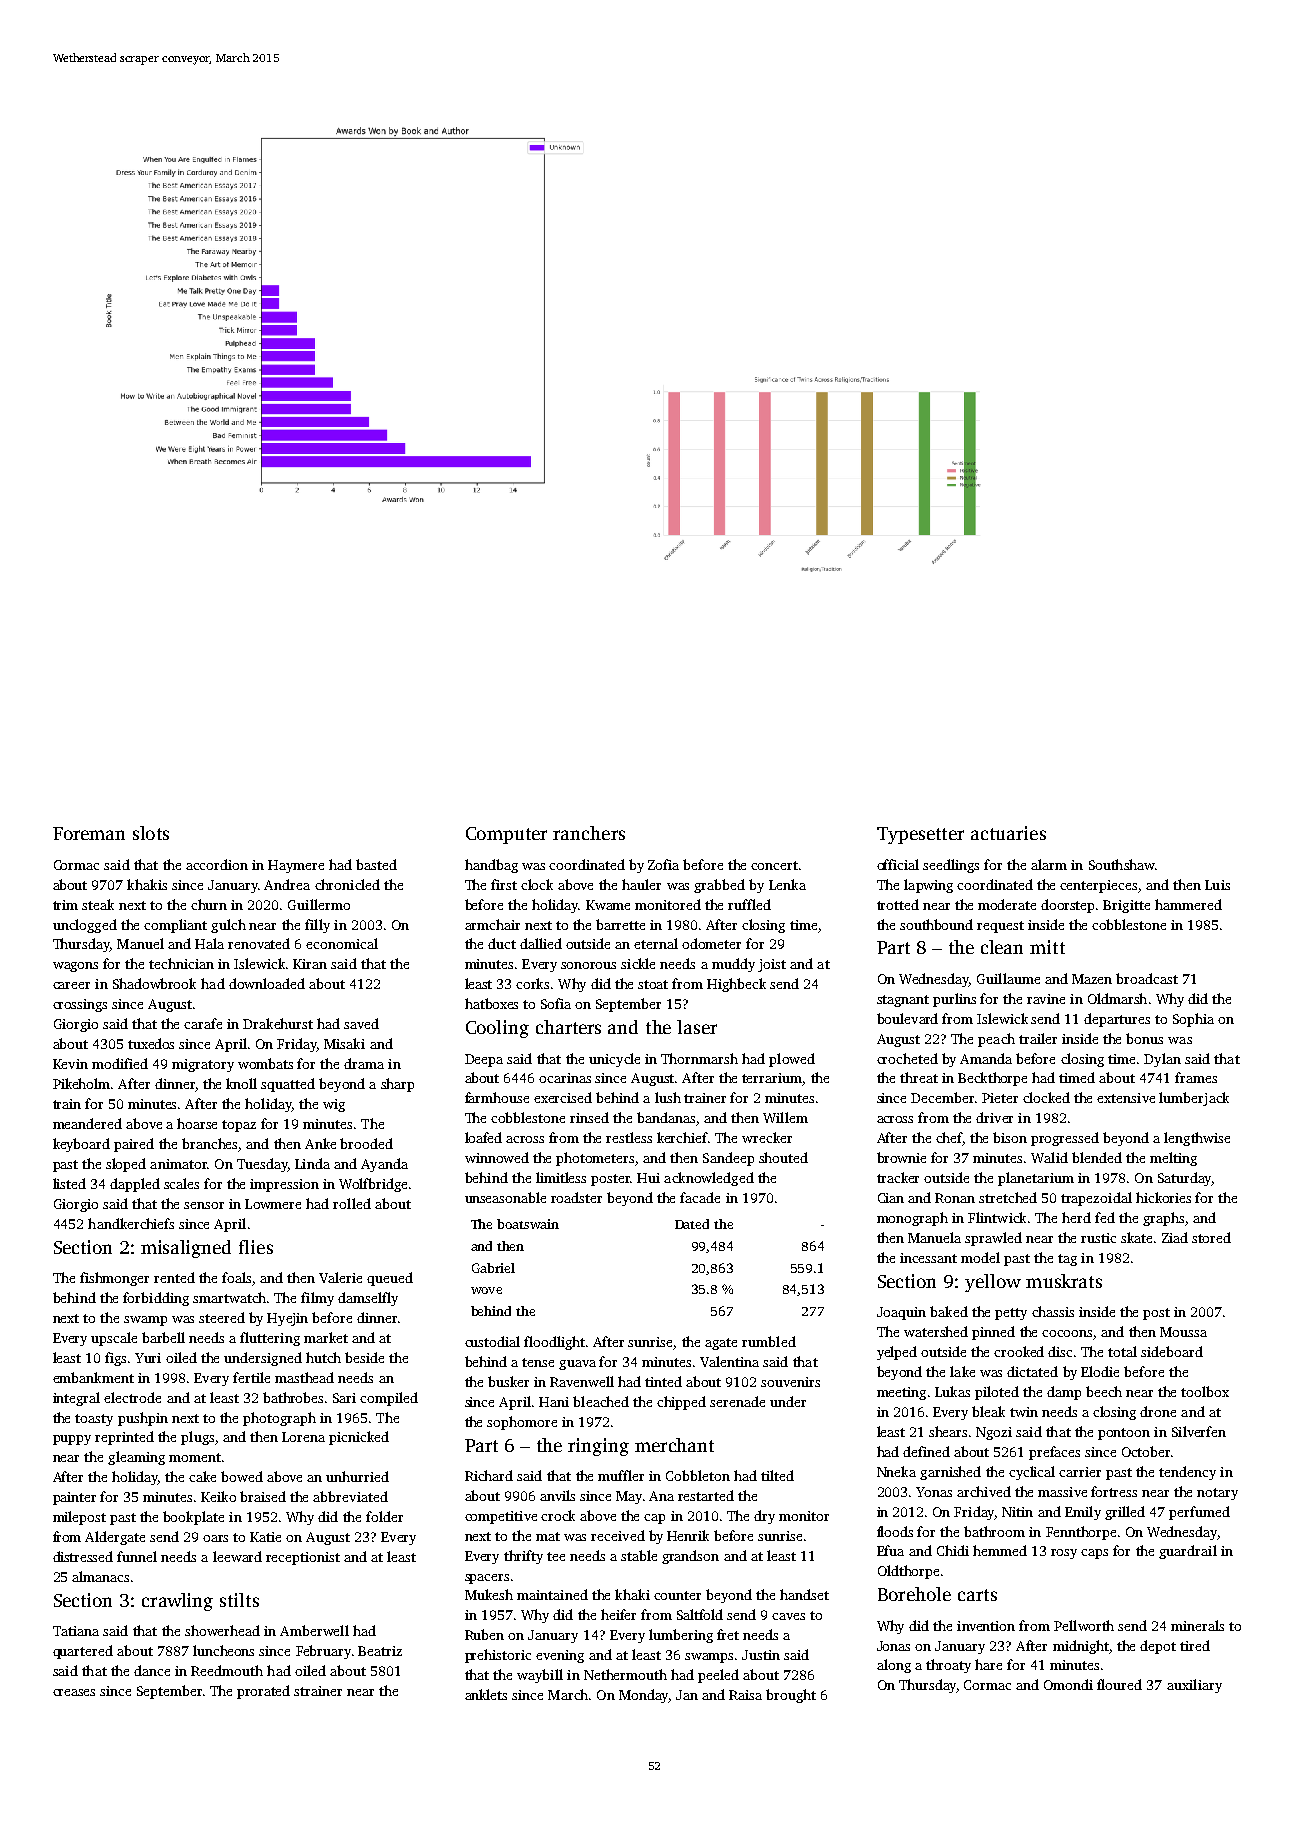 The image size is (1295, 1832). Describe the element at coordinates (364, 1063) in the screenshot. I see `drama` at that location.
